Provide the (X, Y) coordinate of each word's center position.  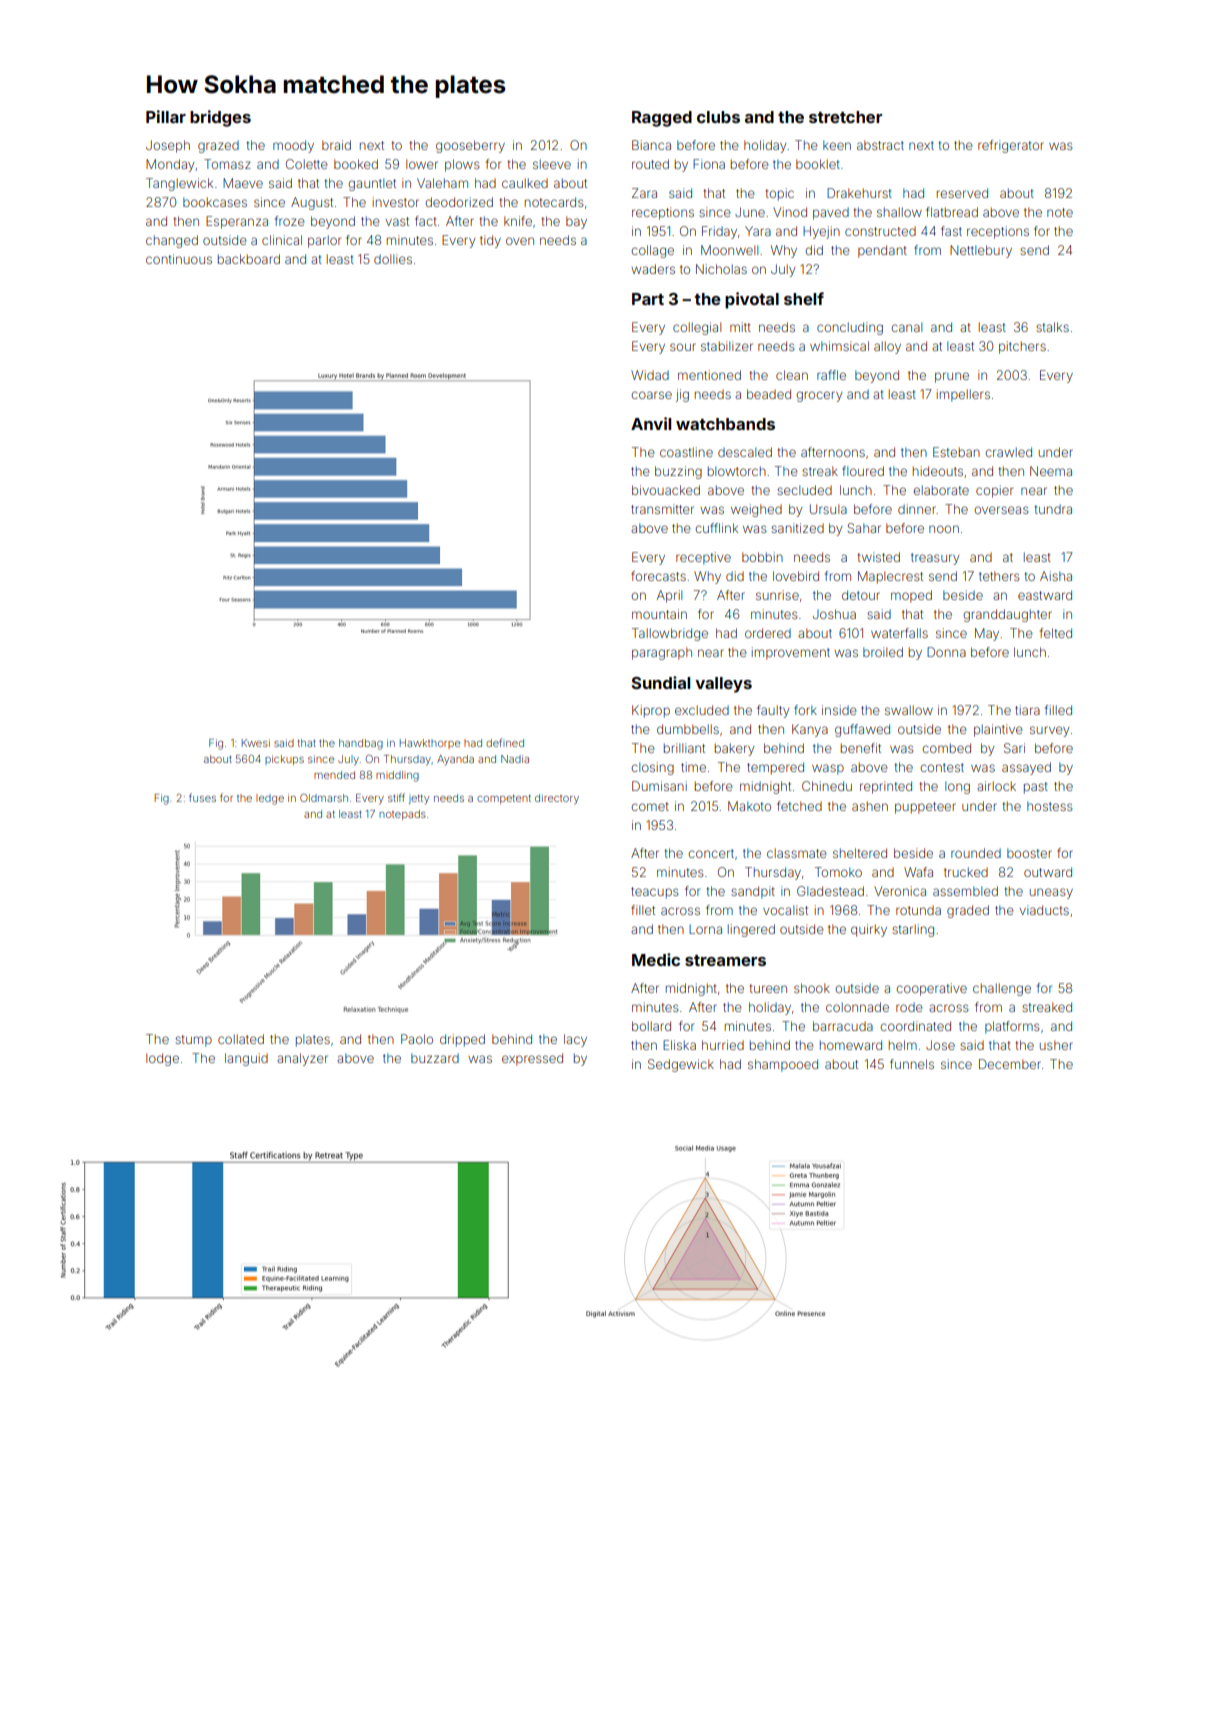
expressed (532, 1059)
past (1036, 788)
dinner (917, 509)
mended (334, 775)
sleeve (552, 164)
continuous (179, 259)
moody (293, 146)
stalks (1052, 327)
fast (951, 231)
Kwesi (256, 743)
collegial (697, 328)
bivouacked (666, 490)
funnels (912, 1064)
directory (557, 799)
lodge (162, 1059)
